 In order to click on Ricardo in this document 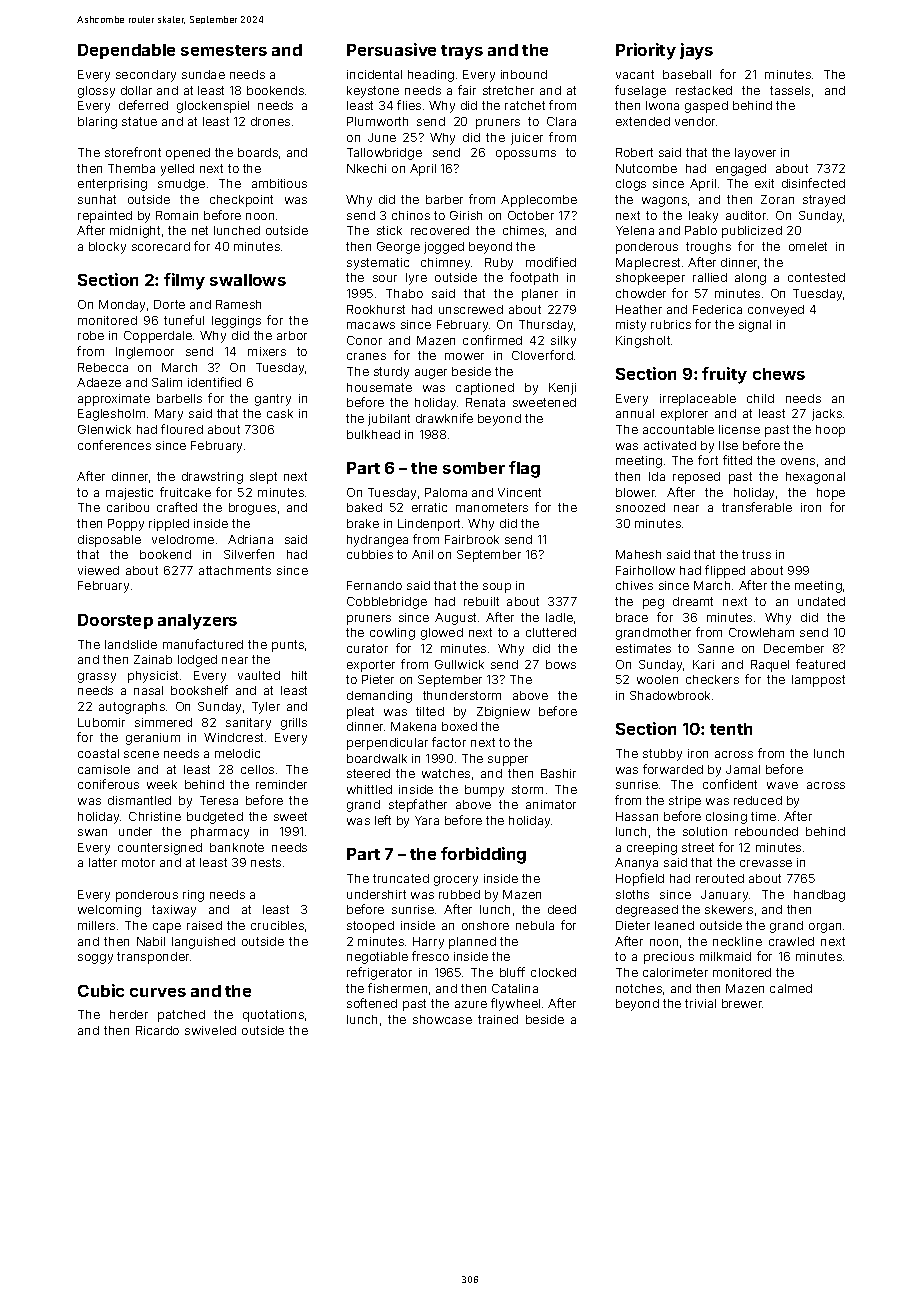, I will do `click(157, 1030)`.
